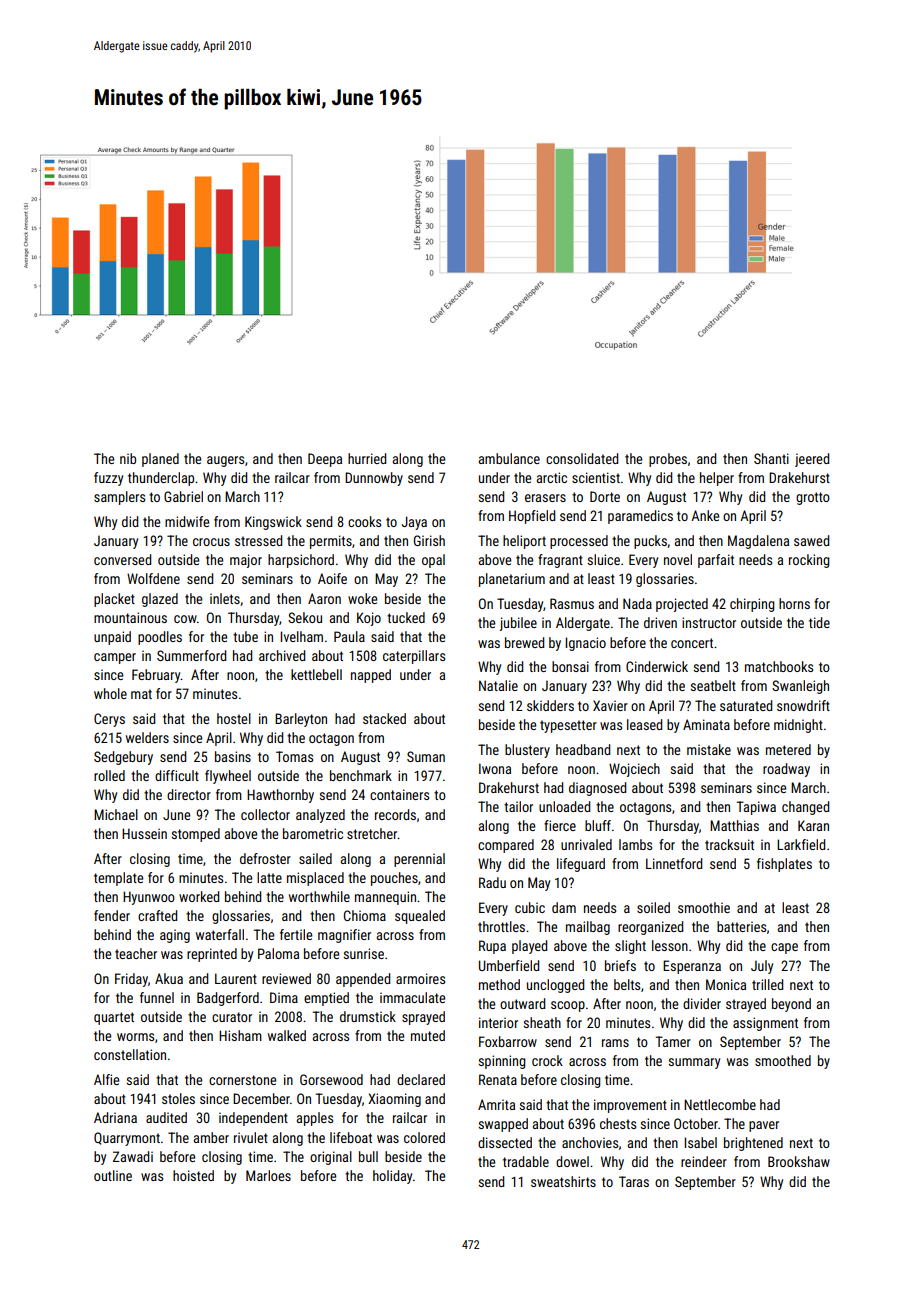 Image resolution: width=924 pixels, height=1308 pixels. I want to click on helper, so click(717, 479).
